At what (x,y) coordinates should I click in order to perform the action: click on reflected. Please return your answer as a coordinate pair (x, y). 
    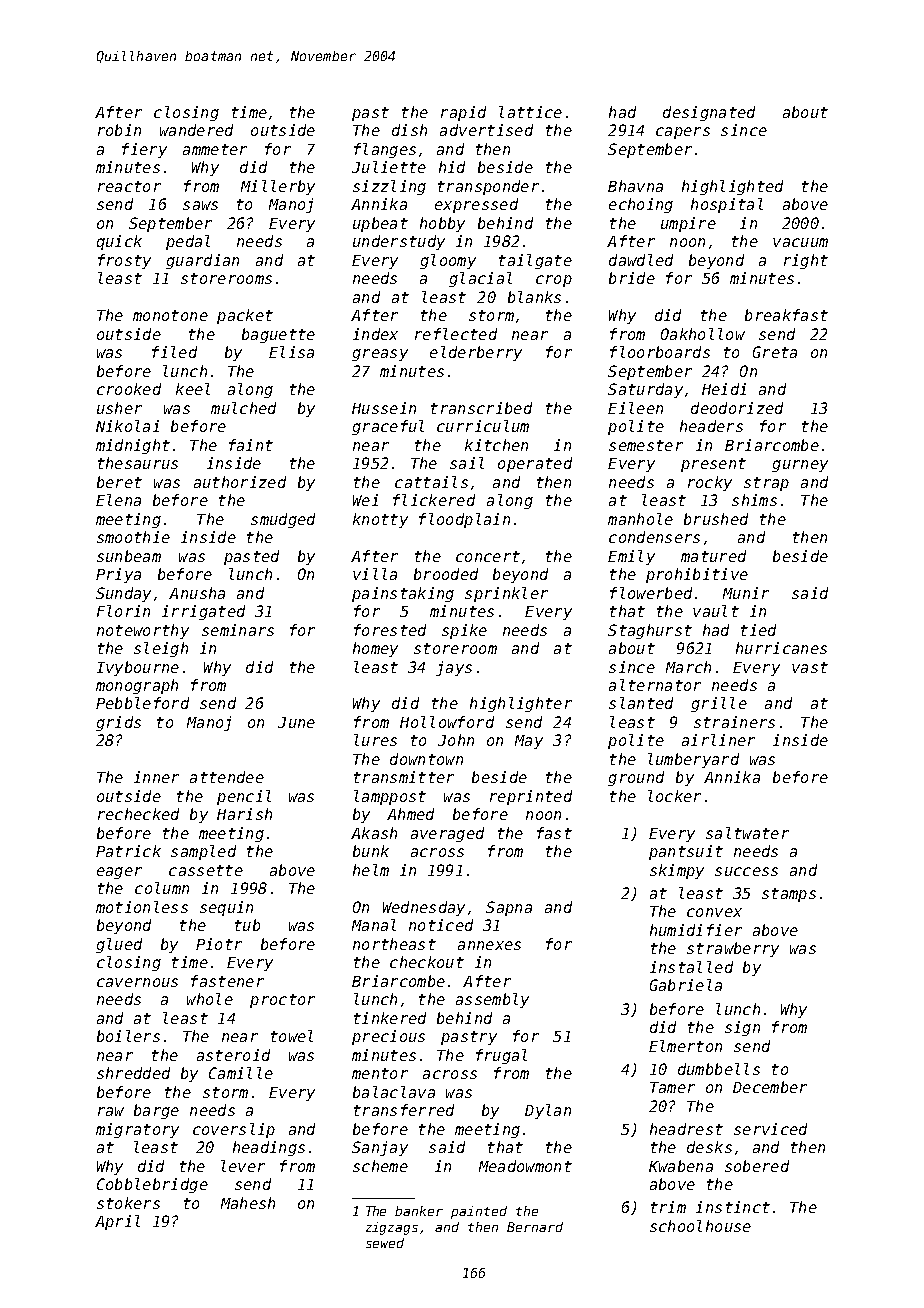
    Looking at the image, I should click on (456, 334).
